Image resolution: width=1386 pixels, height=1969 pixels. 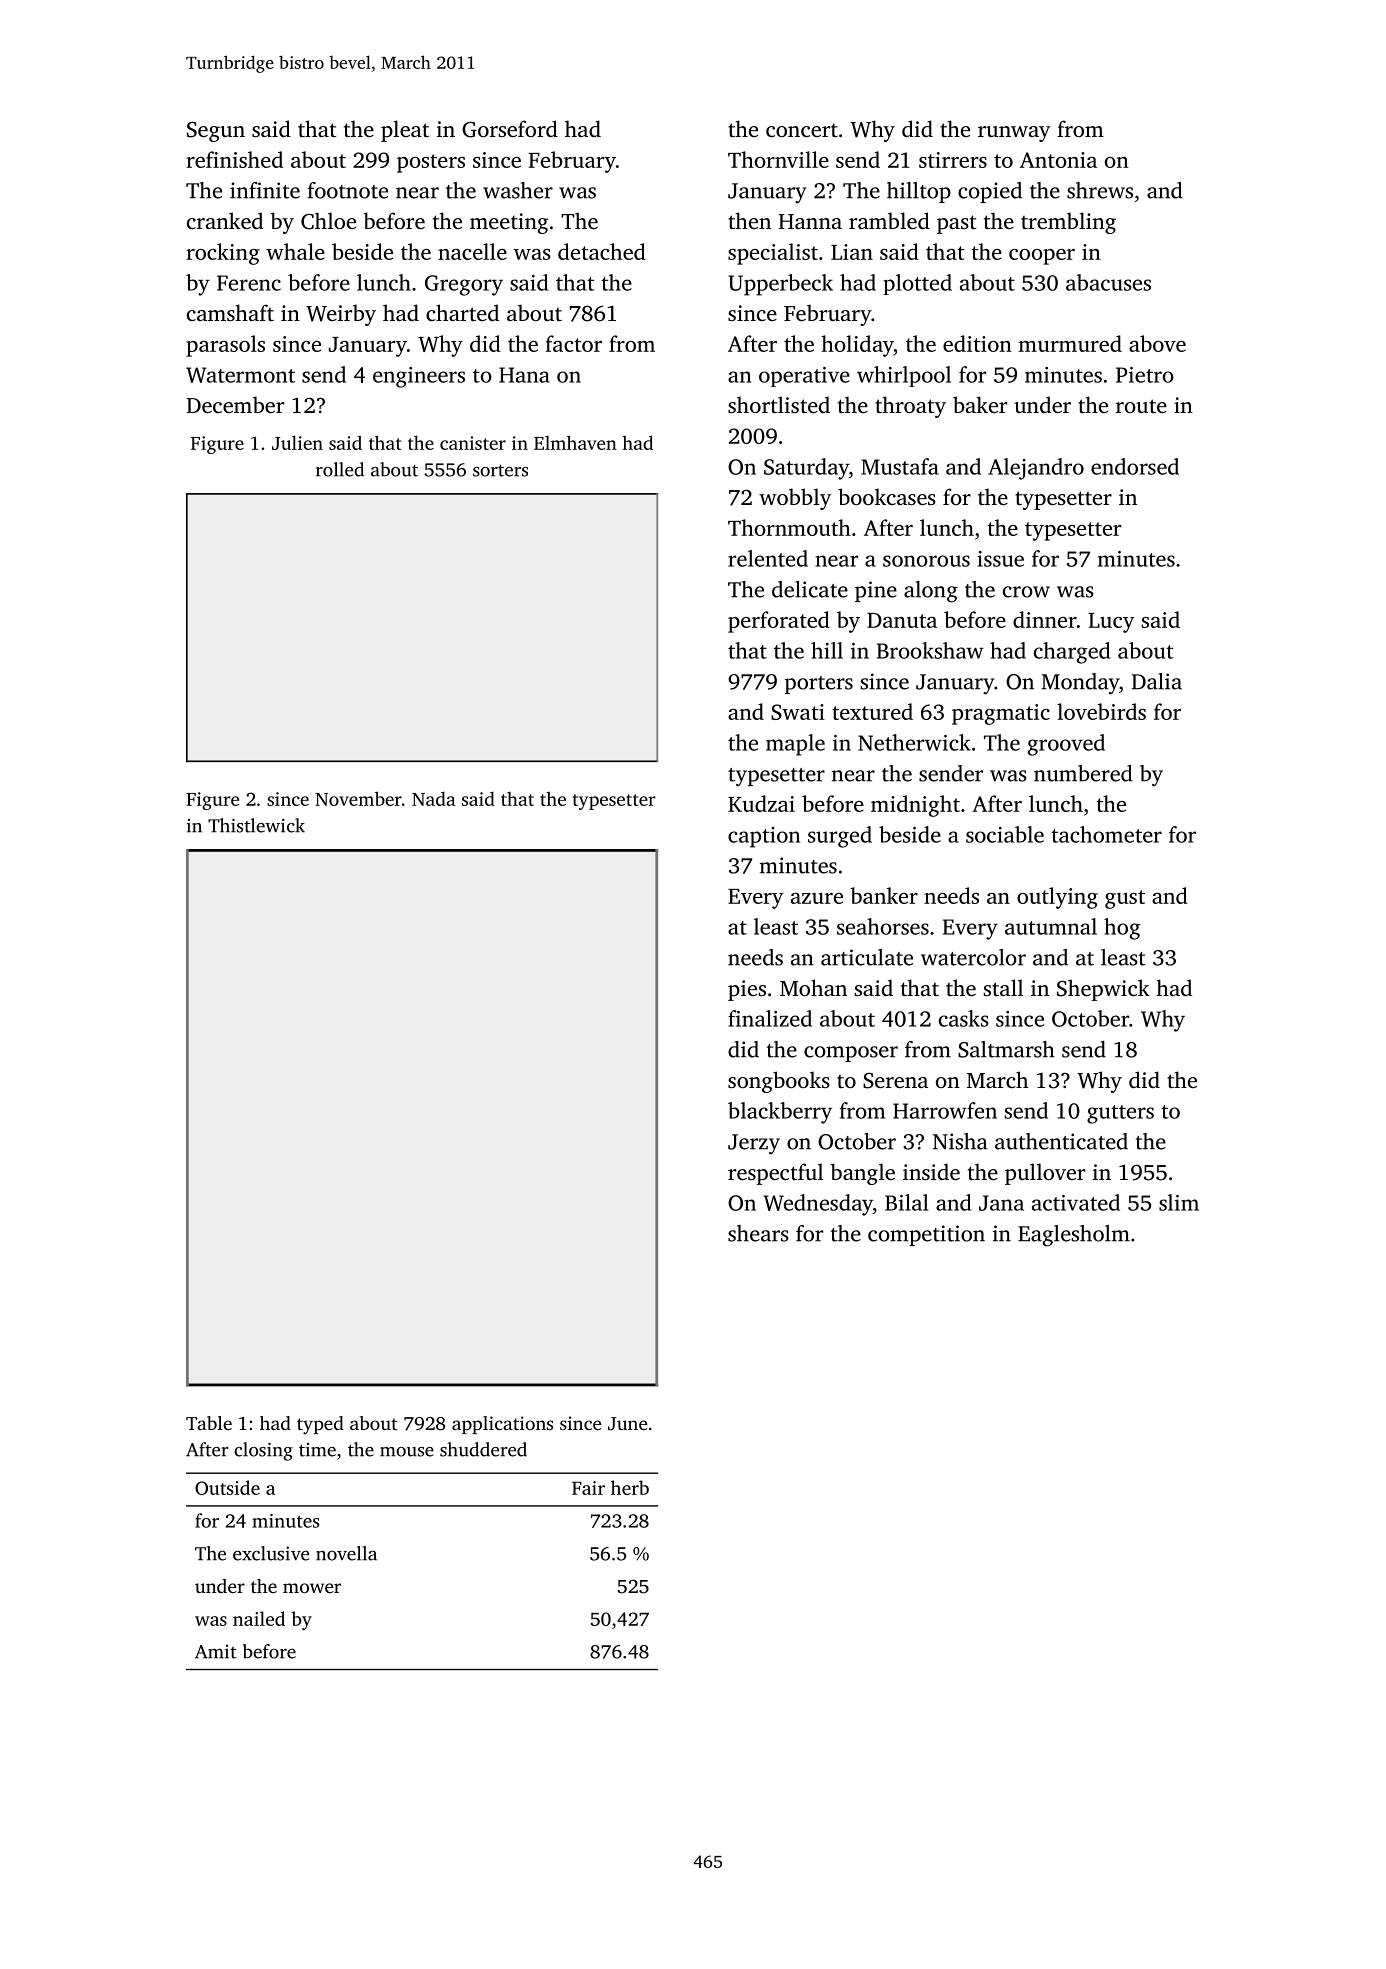 I want to click on typed, so click(x=320, y=1425).
